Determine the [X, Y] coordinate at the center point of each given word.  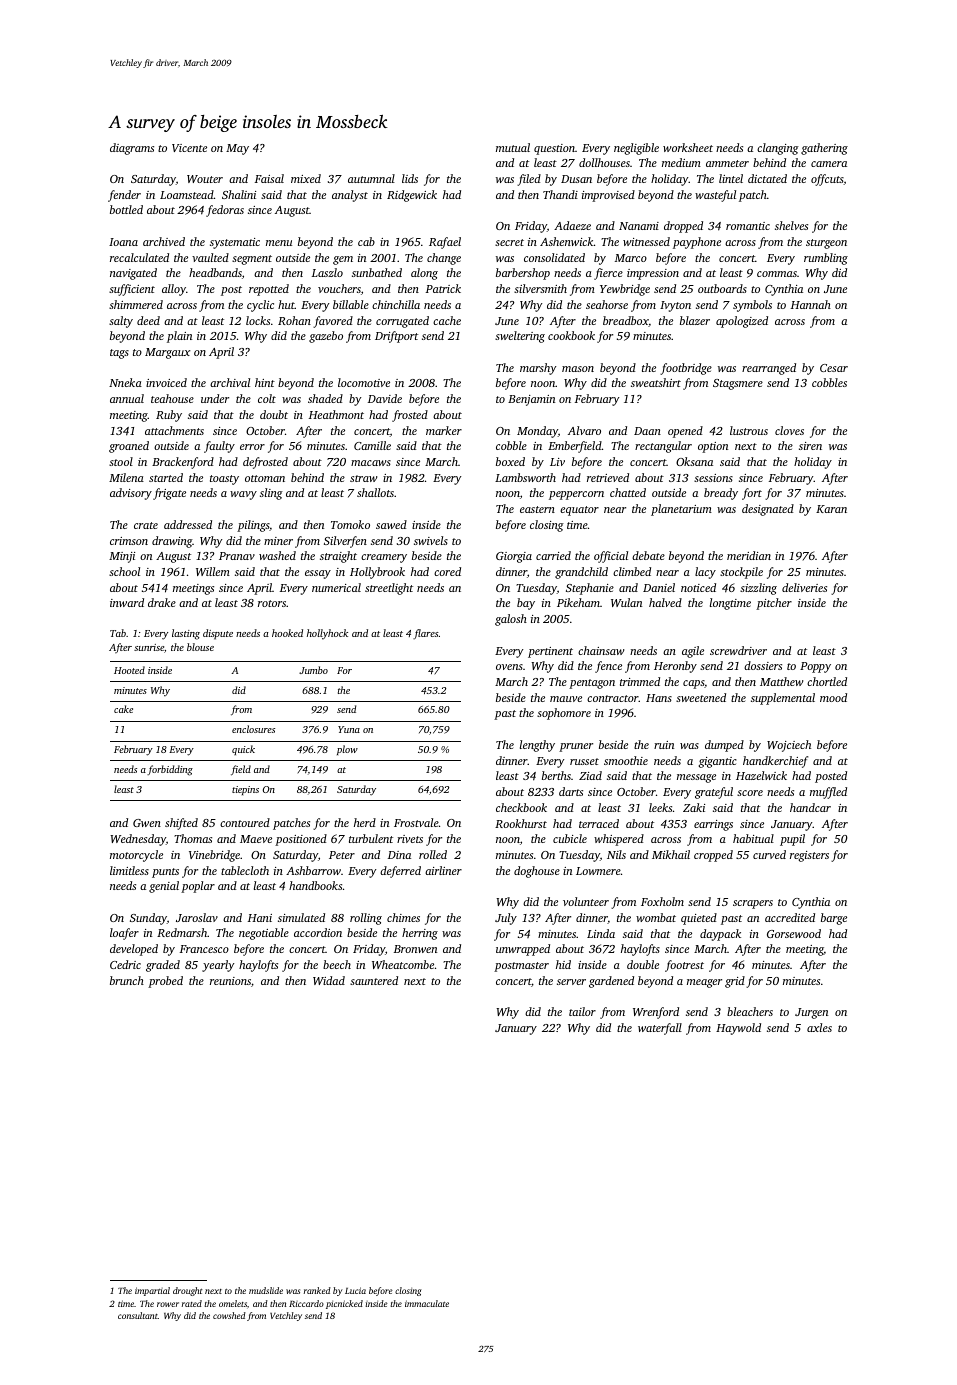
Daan [647, 431]
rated [192, 1303]
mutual [513, 147]
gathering [824, 149]
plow [347, 750]
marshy [538, 369]
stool [121, 461]
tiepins [245, 790]
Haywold [738, 1029]
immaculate [427, 1303]
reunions [230, 981]
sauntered [374, 980]
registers [809, 856]
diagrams [132, 149]
